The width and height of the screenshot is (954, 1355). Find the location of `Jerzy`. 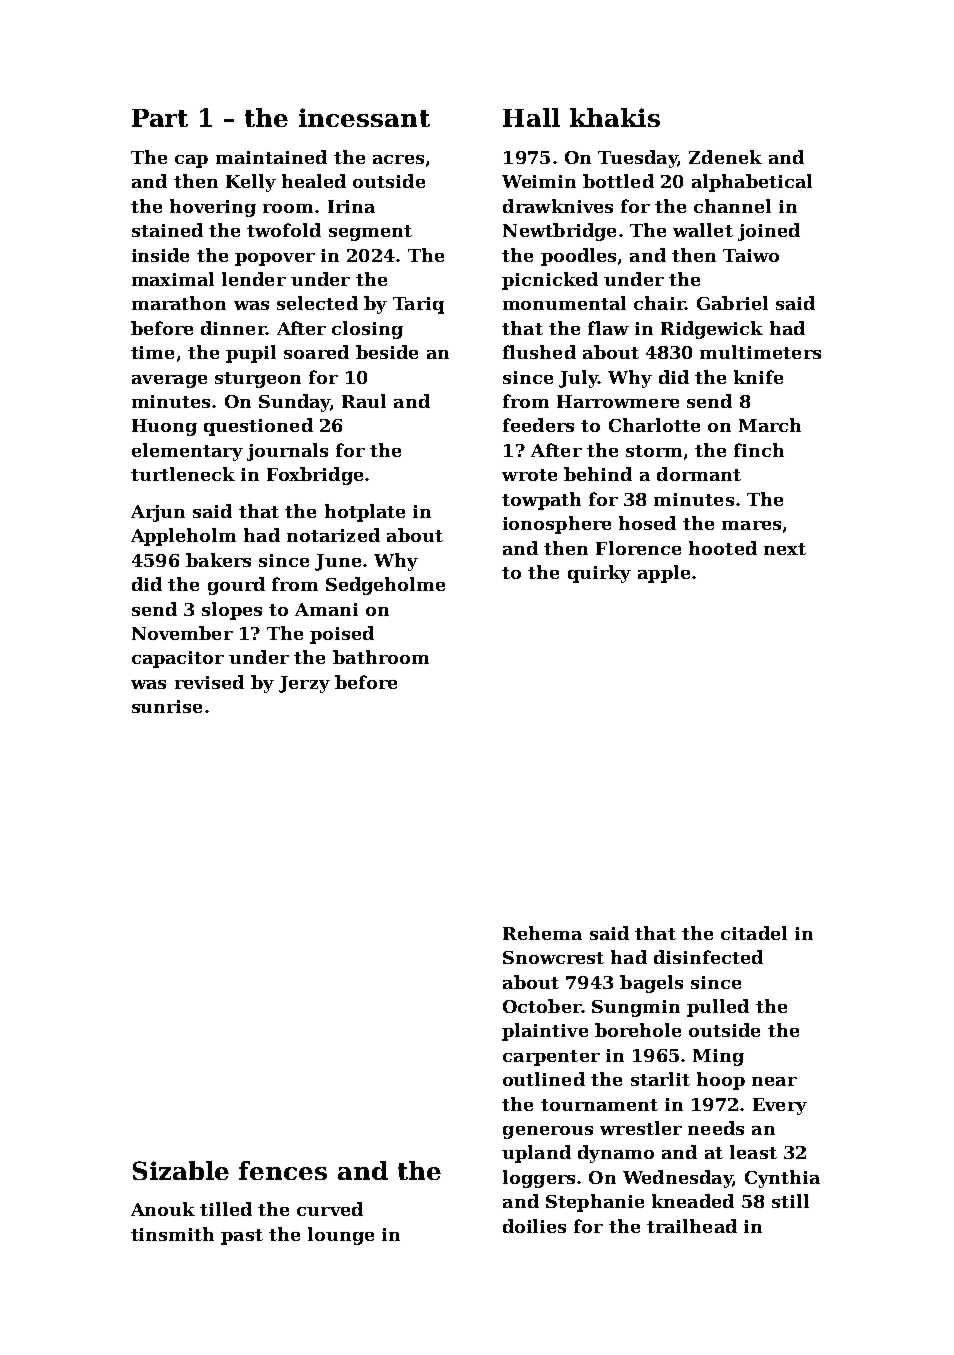

Jerzy is located at coordinates (304, 684).
